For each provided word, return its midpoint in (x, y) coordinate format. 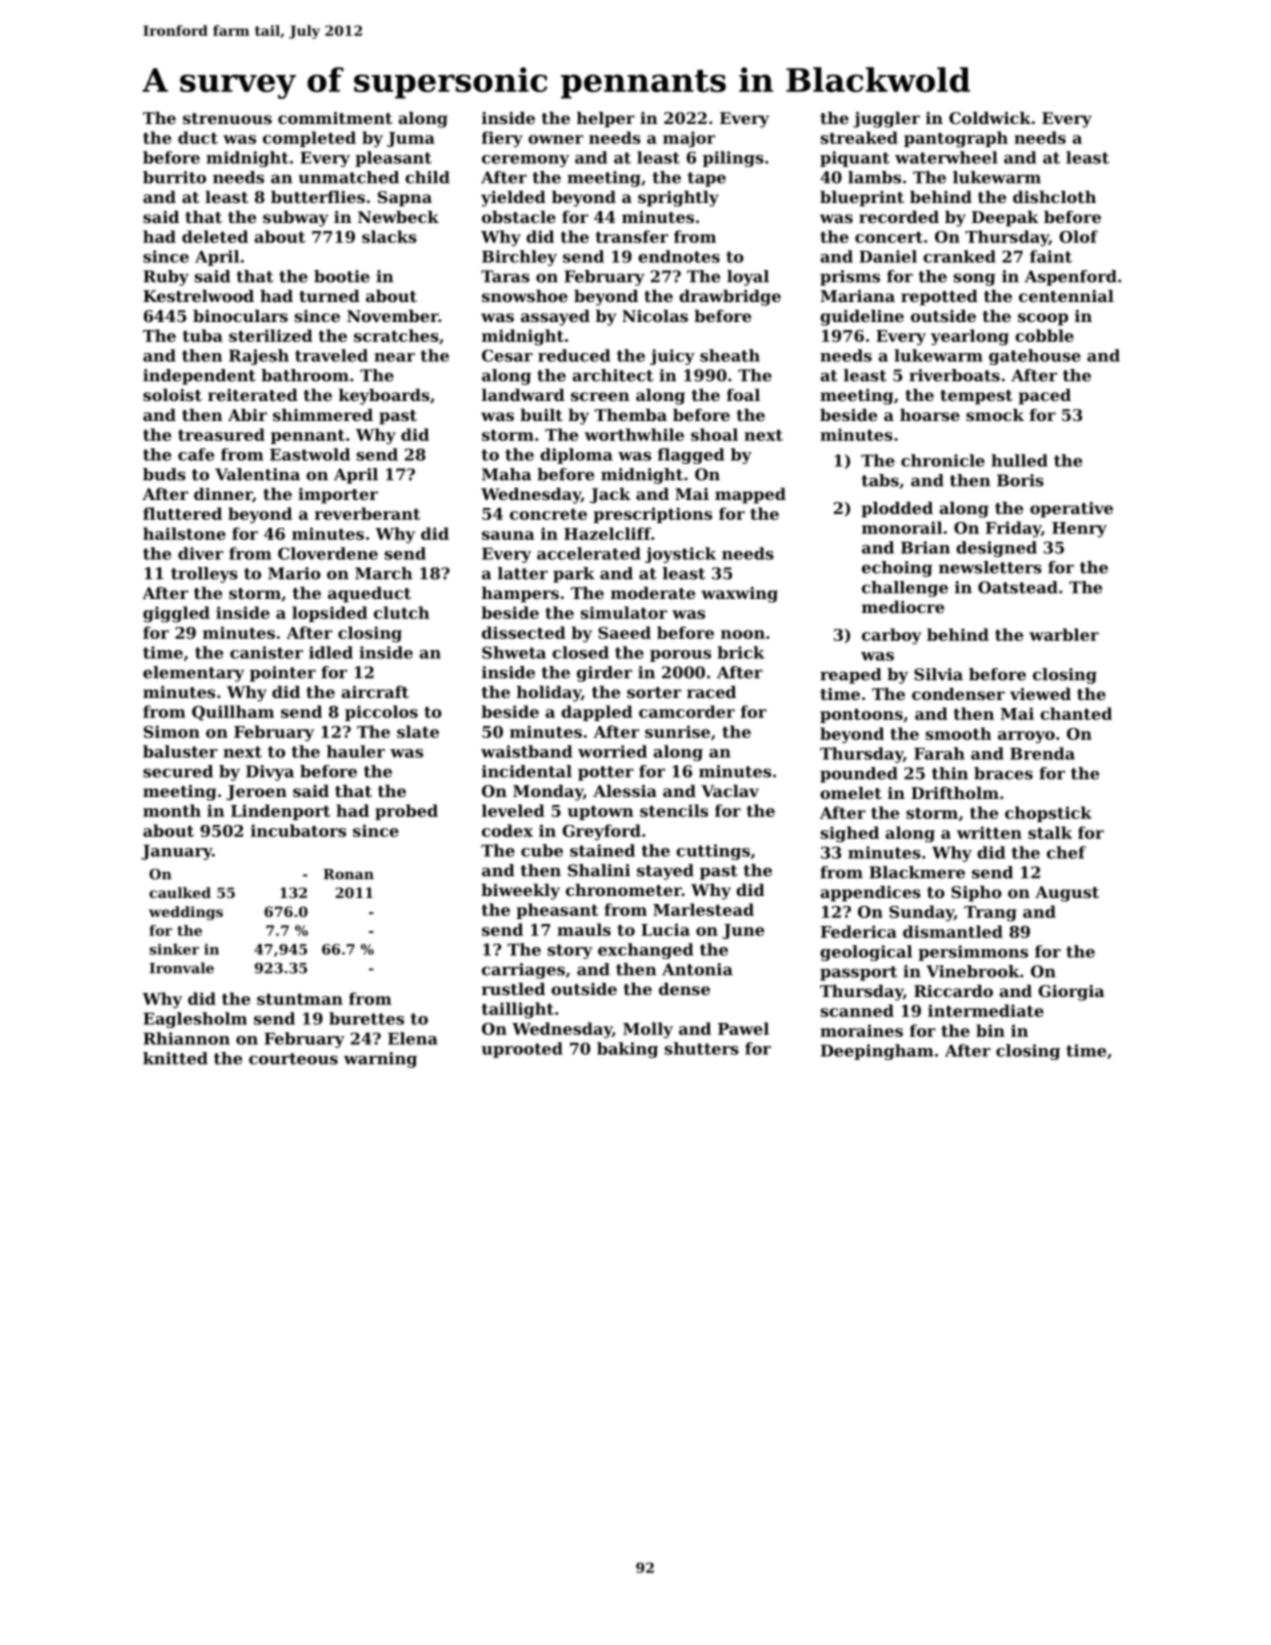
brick (740, 652)
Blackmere (917, 872)
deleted (215, 236)
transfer (632, 236)
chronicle (943, 460)
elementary (193, 674)
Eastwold (310, 454)
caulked (180, 892)
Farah (939, 753)
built (541, 415)
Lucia (665, 929)
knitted (175, 1058)
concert (889, 237)
